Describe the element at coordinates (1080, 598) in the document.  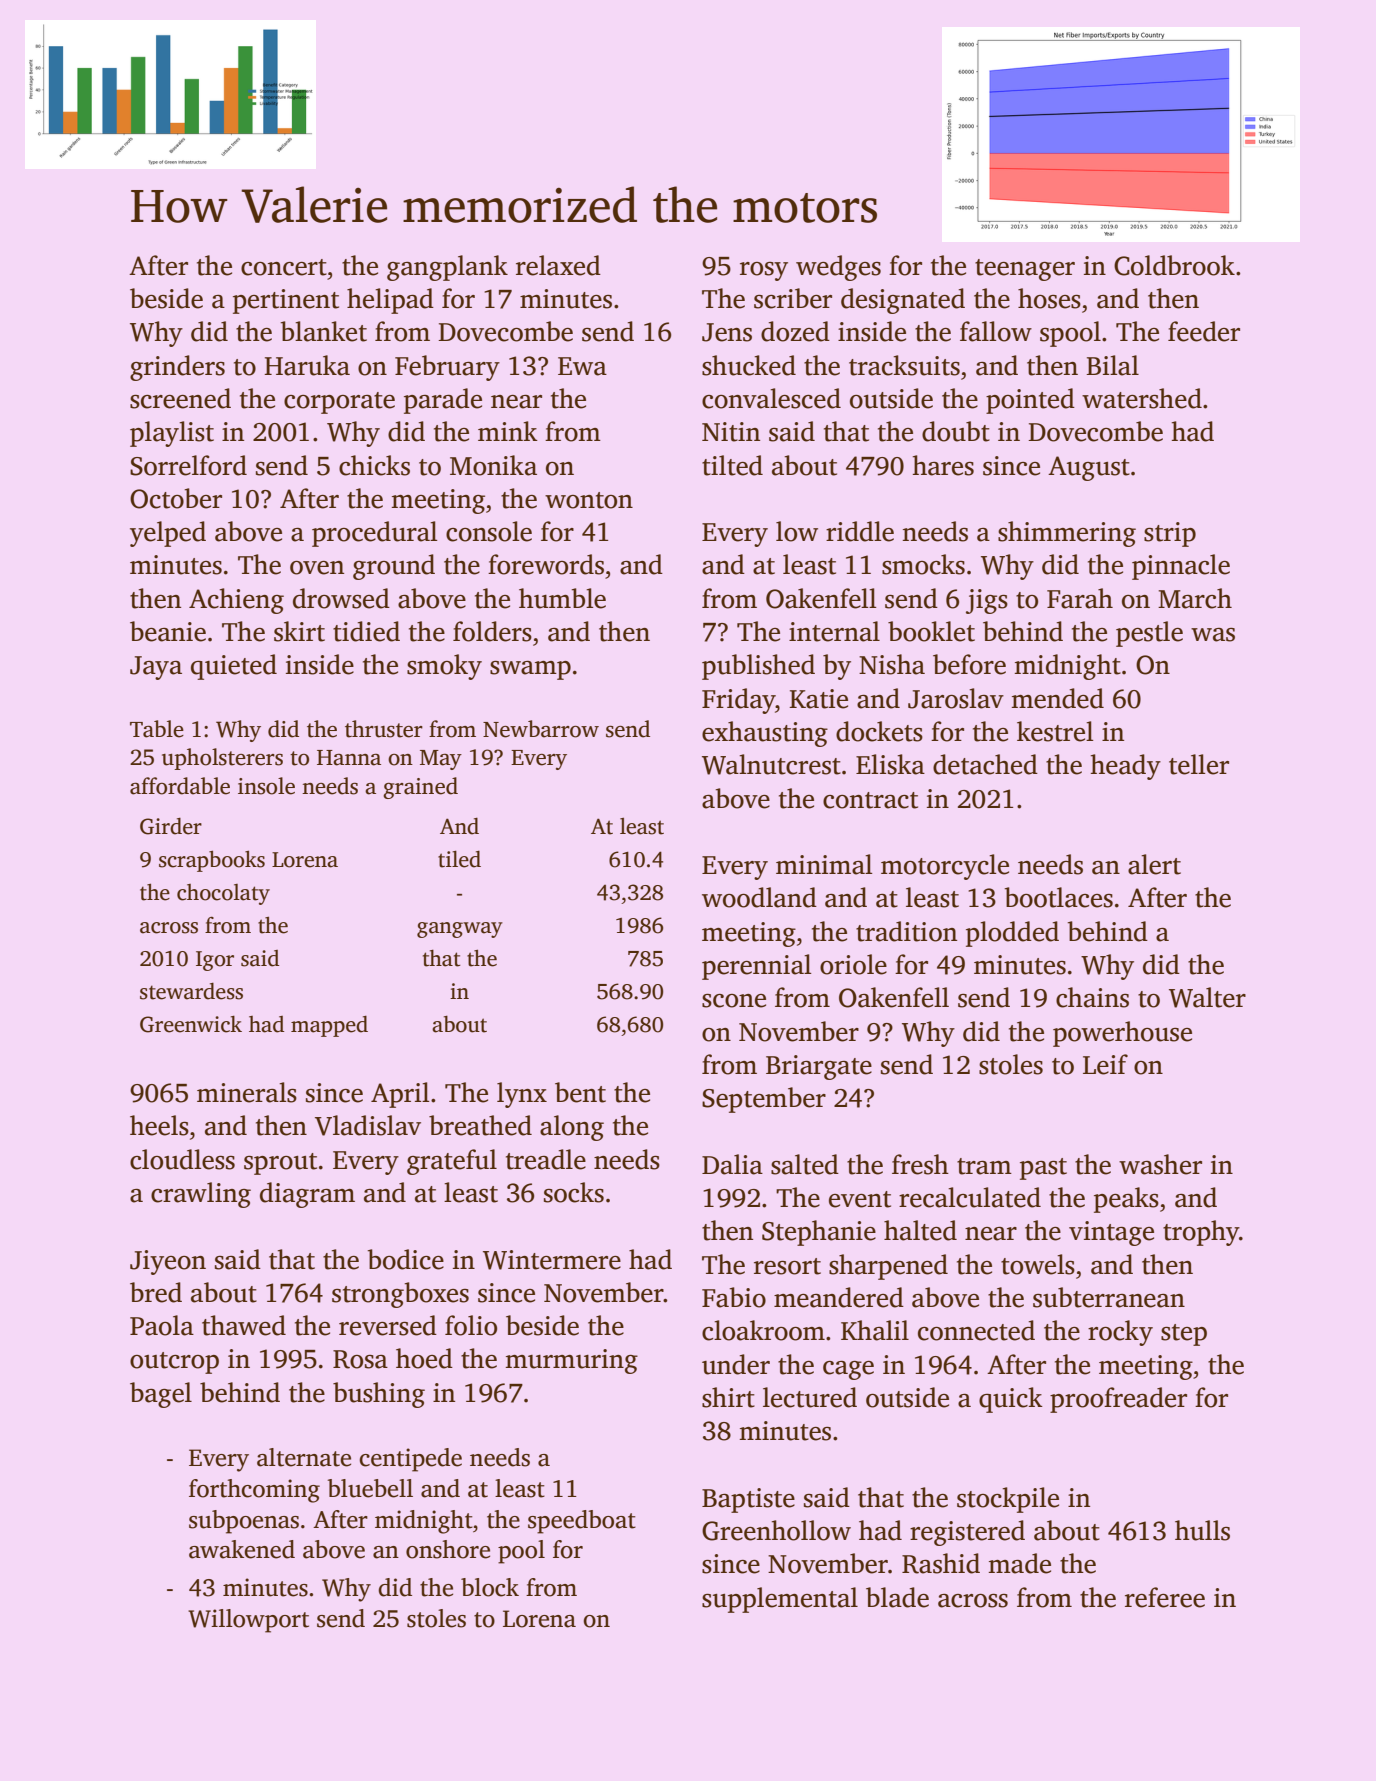
I see `Farah` at that location.
